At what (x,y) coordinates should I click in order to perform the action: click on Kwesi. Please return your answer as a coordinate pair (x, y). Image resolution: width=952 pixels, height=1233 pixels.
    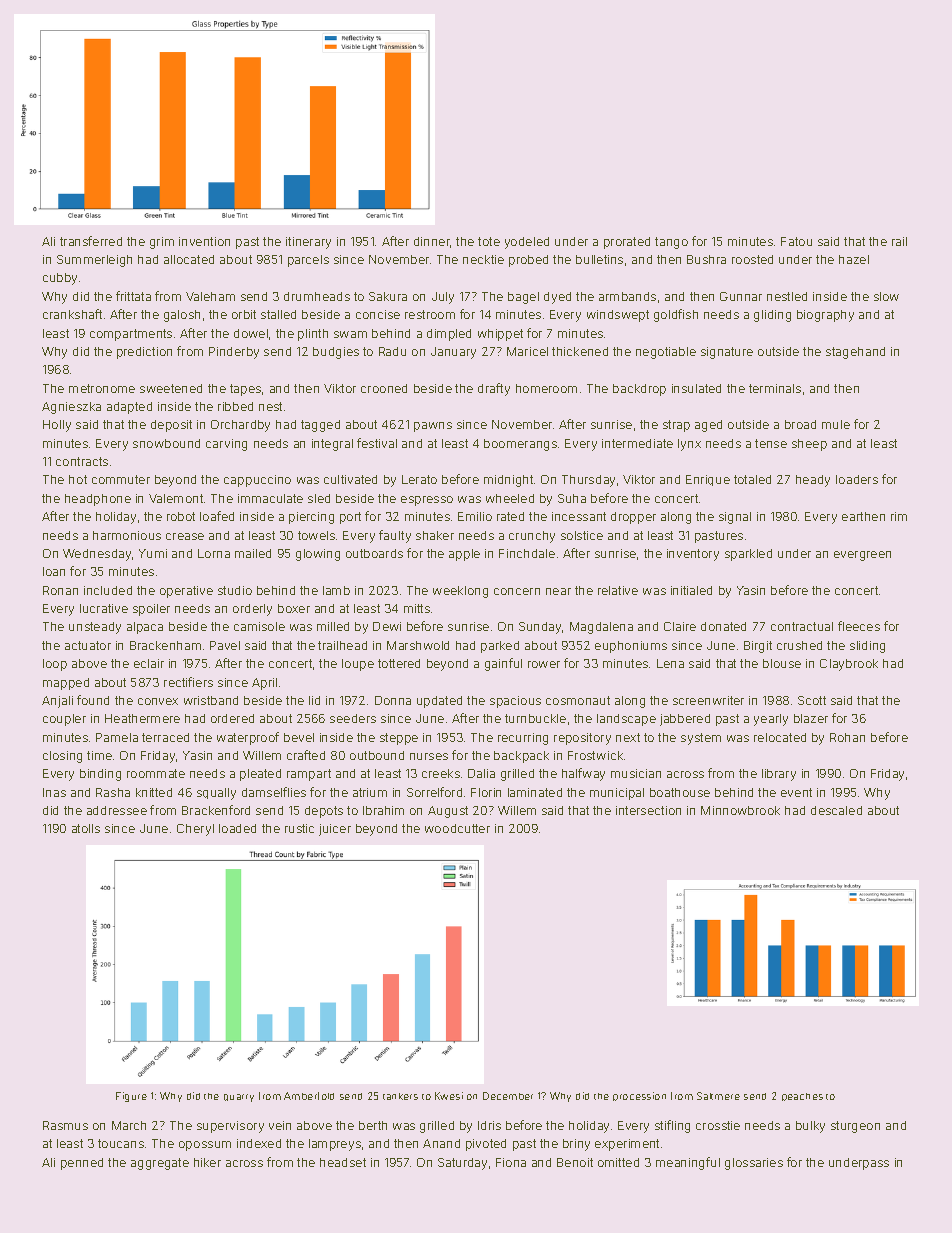
    Looking at the image, I should click on (449, 1096).
